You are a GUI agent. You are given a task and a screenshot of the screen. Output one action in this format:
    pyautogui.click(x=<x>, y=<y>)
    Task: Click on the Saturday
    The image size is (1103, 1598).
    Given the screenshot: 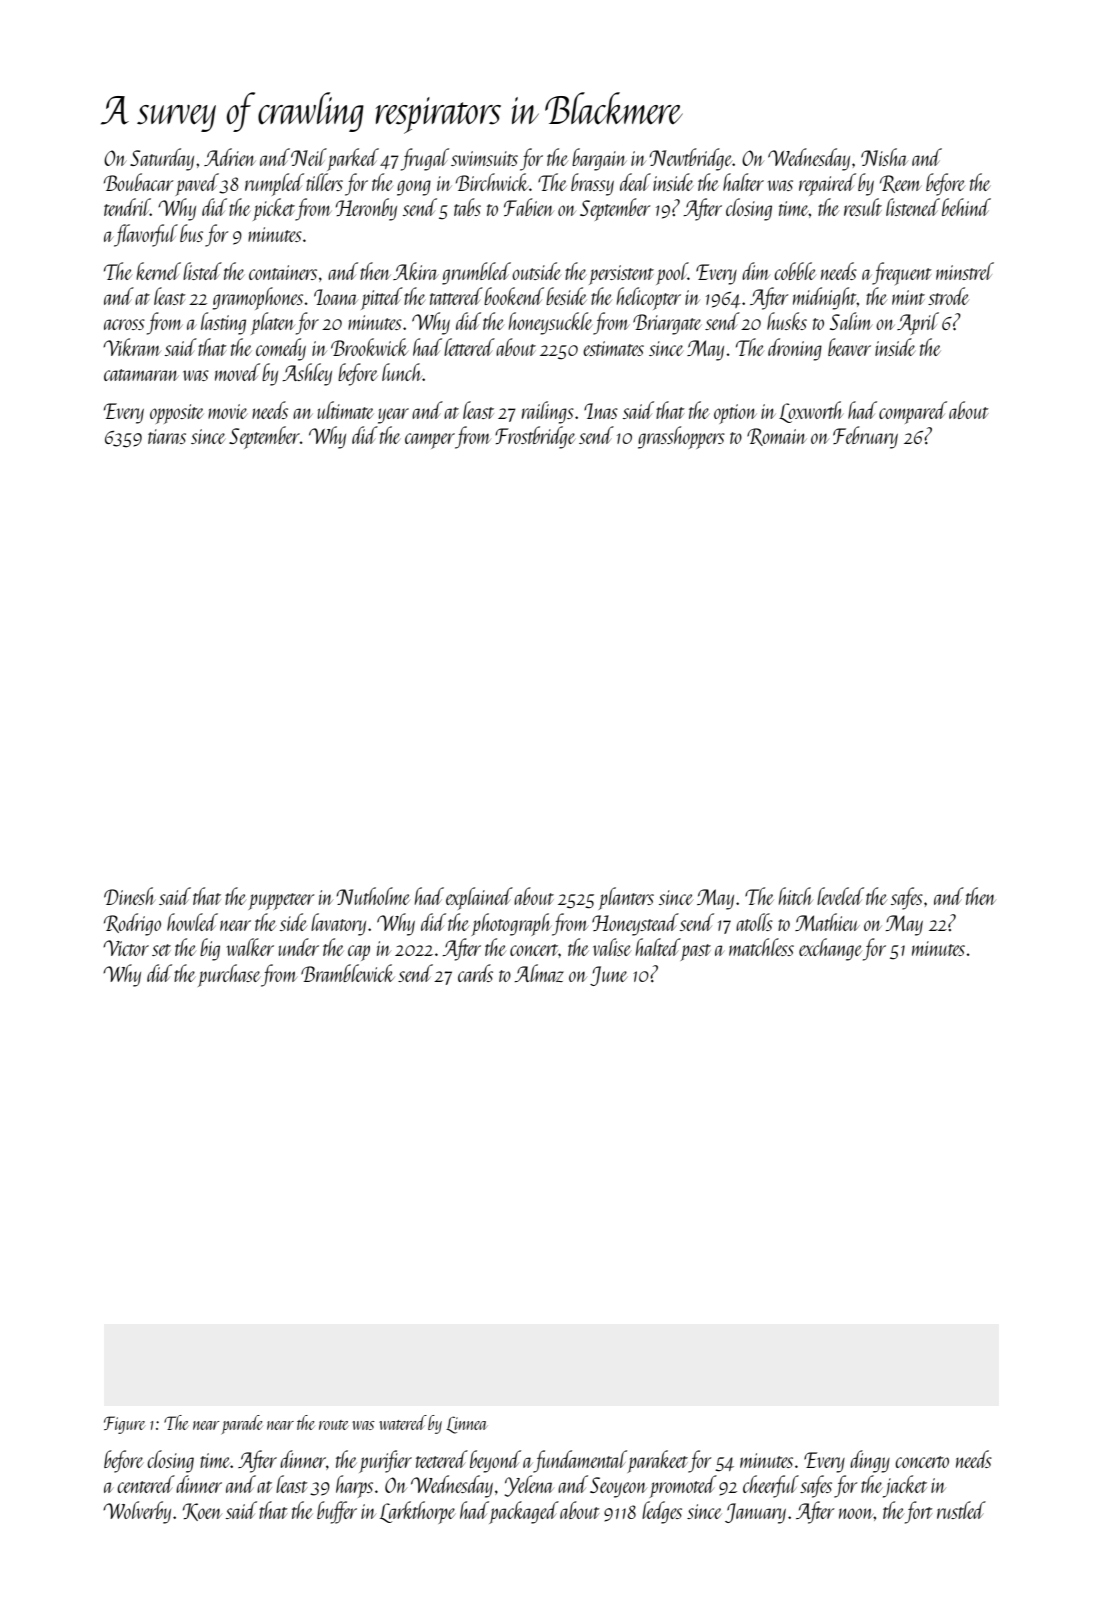 What is the action you would take?
    pyautogui.click(x=162, y=159)
